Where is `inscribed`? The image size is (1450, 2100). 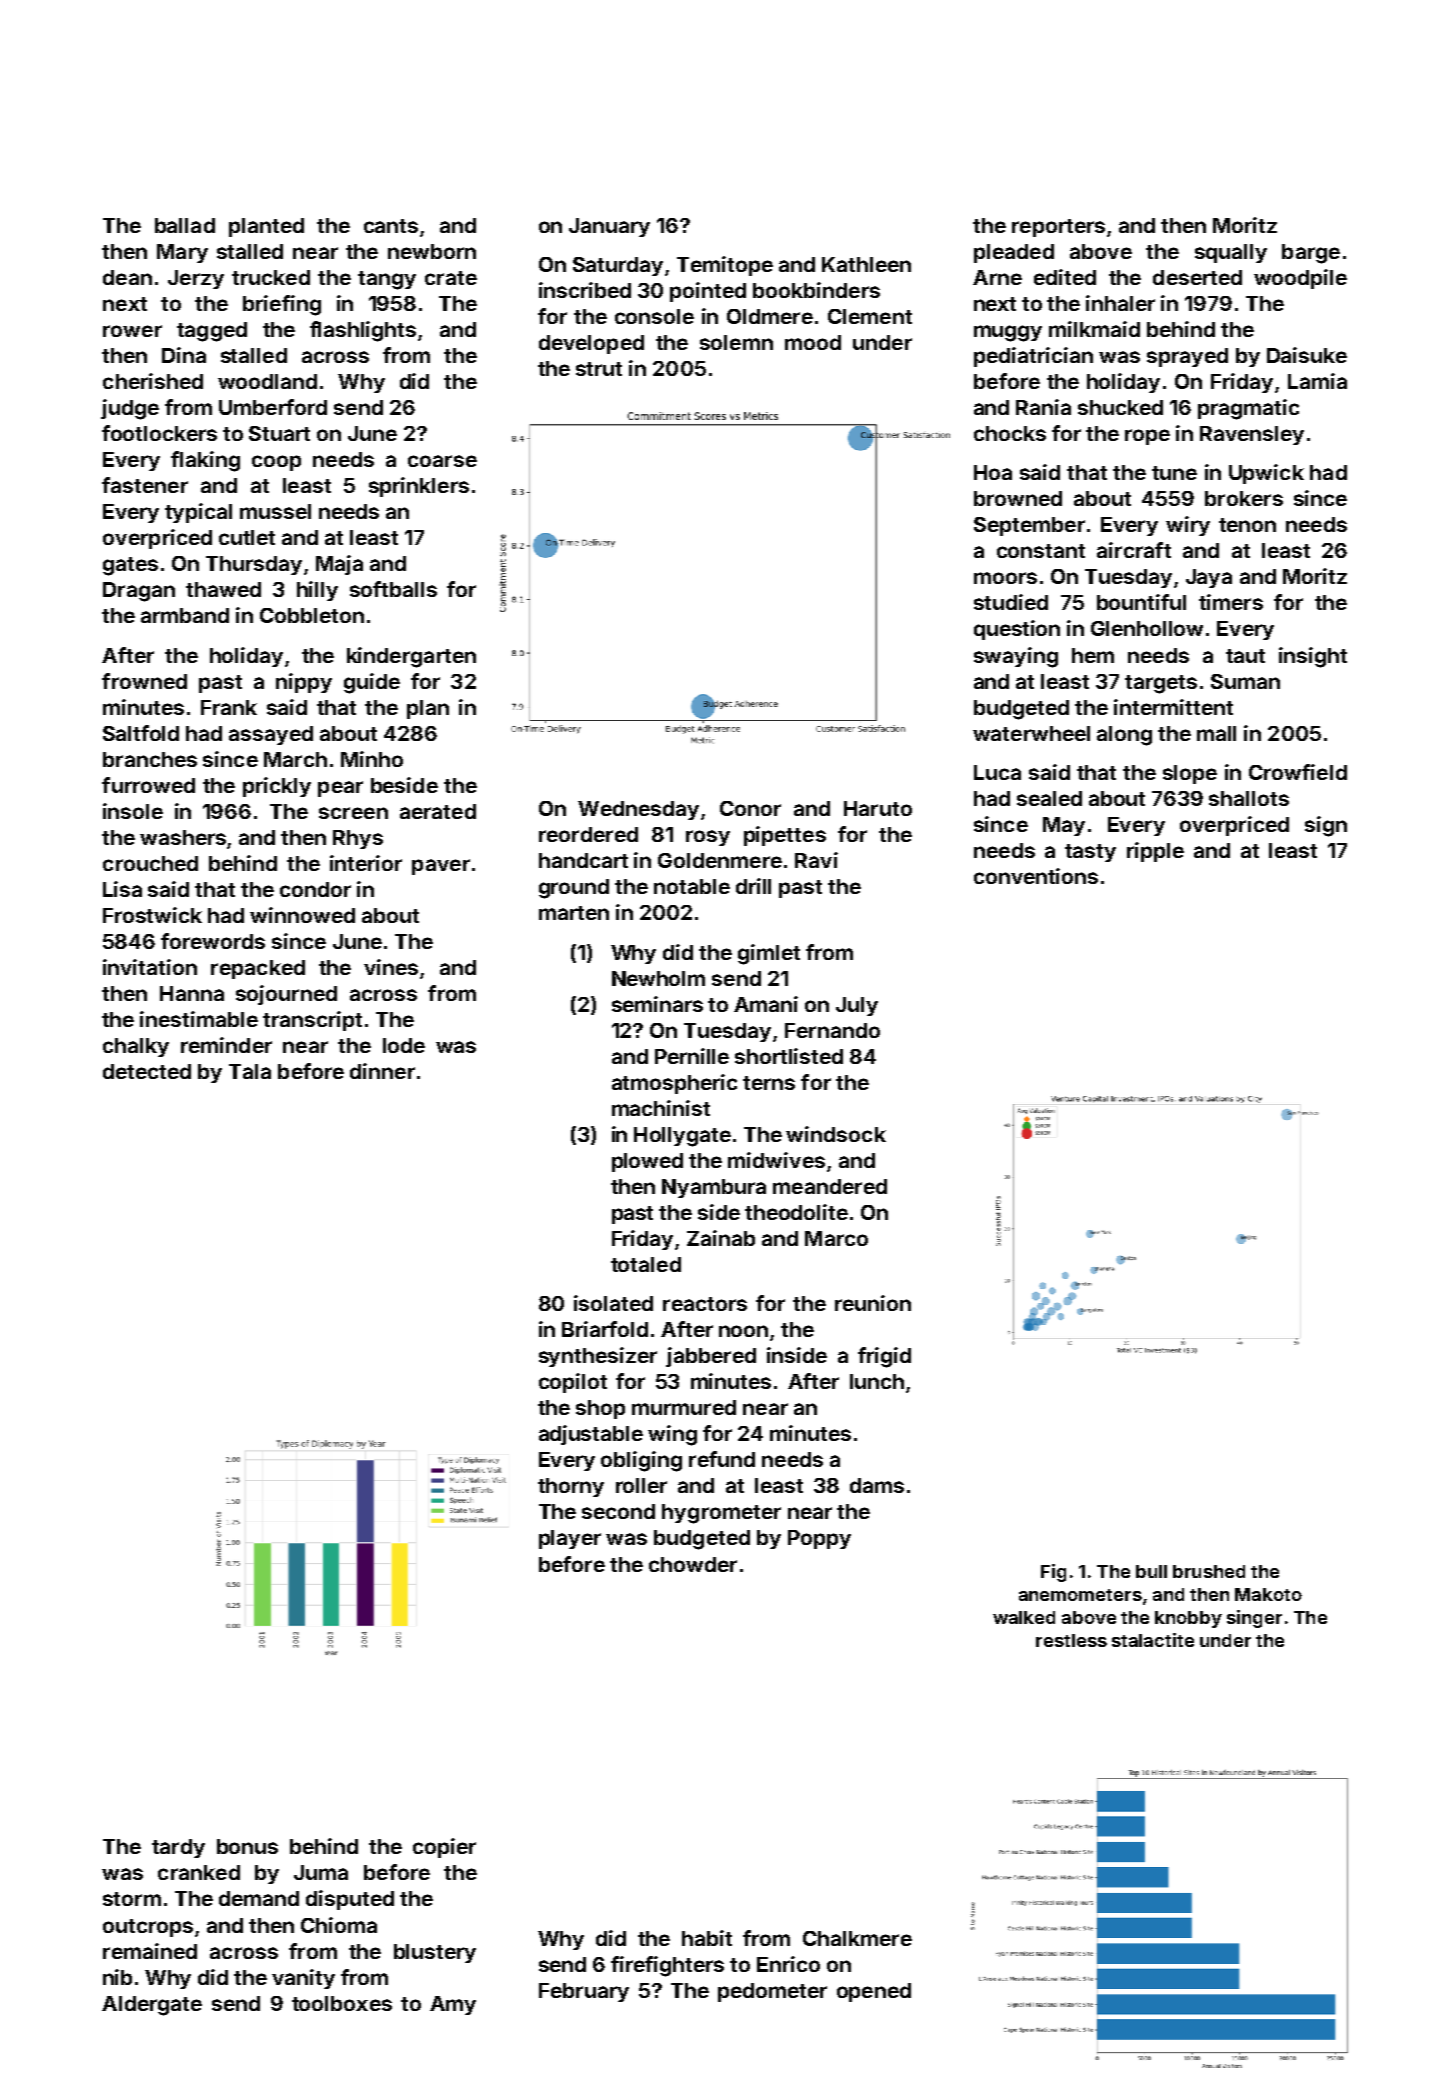
inscribed is located at coordinates (585, 290).
